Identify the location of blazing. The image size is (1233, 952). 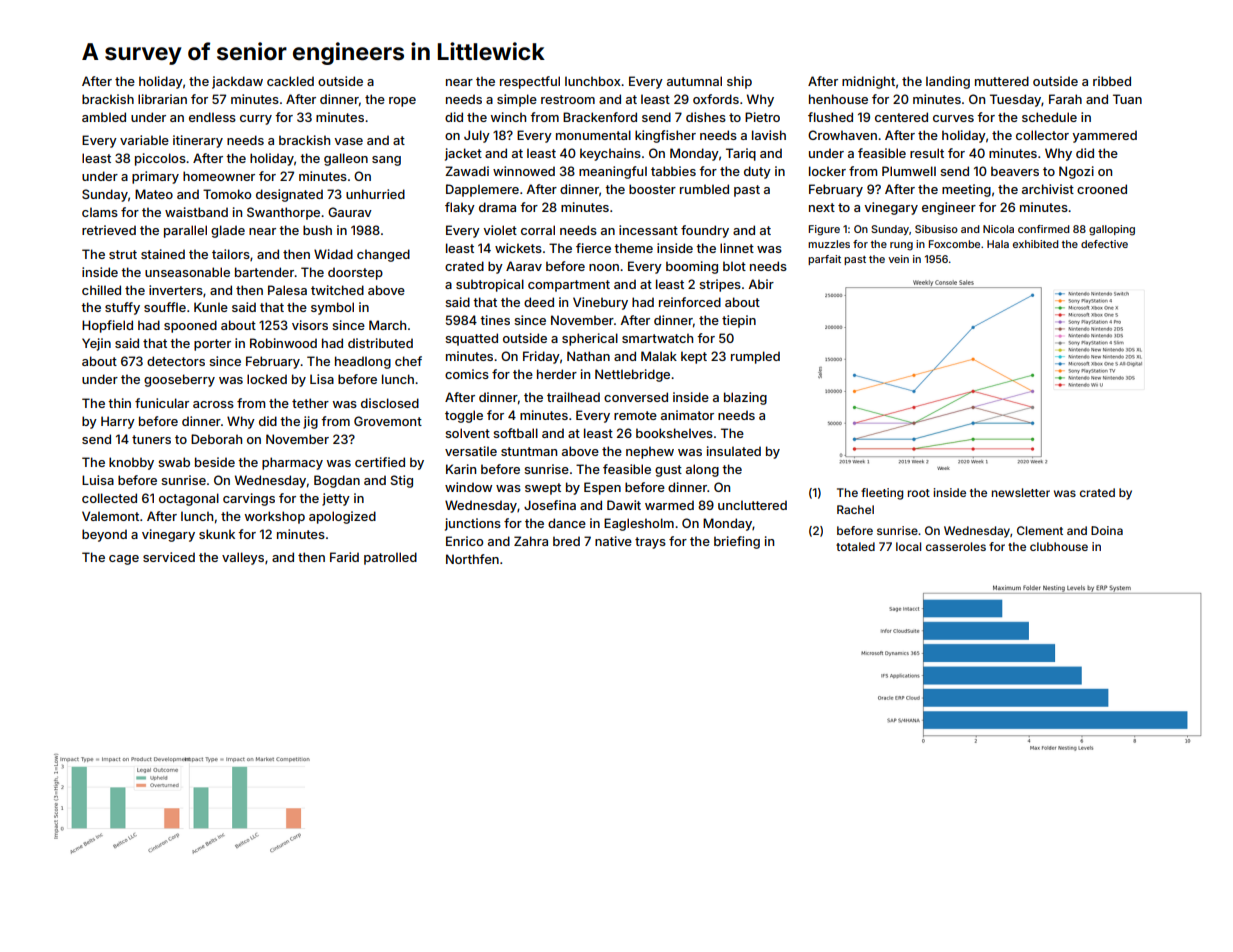
(745, 398).
